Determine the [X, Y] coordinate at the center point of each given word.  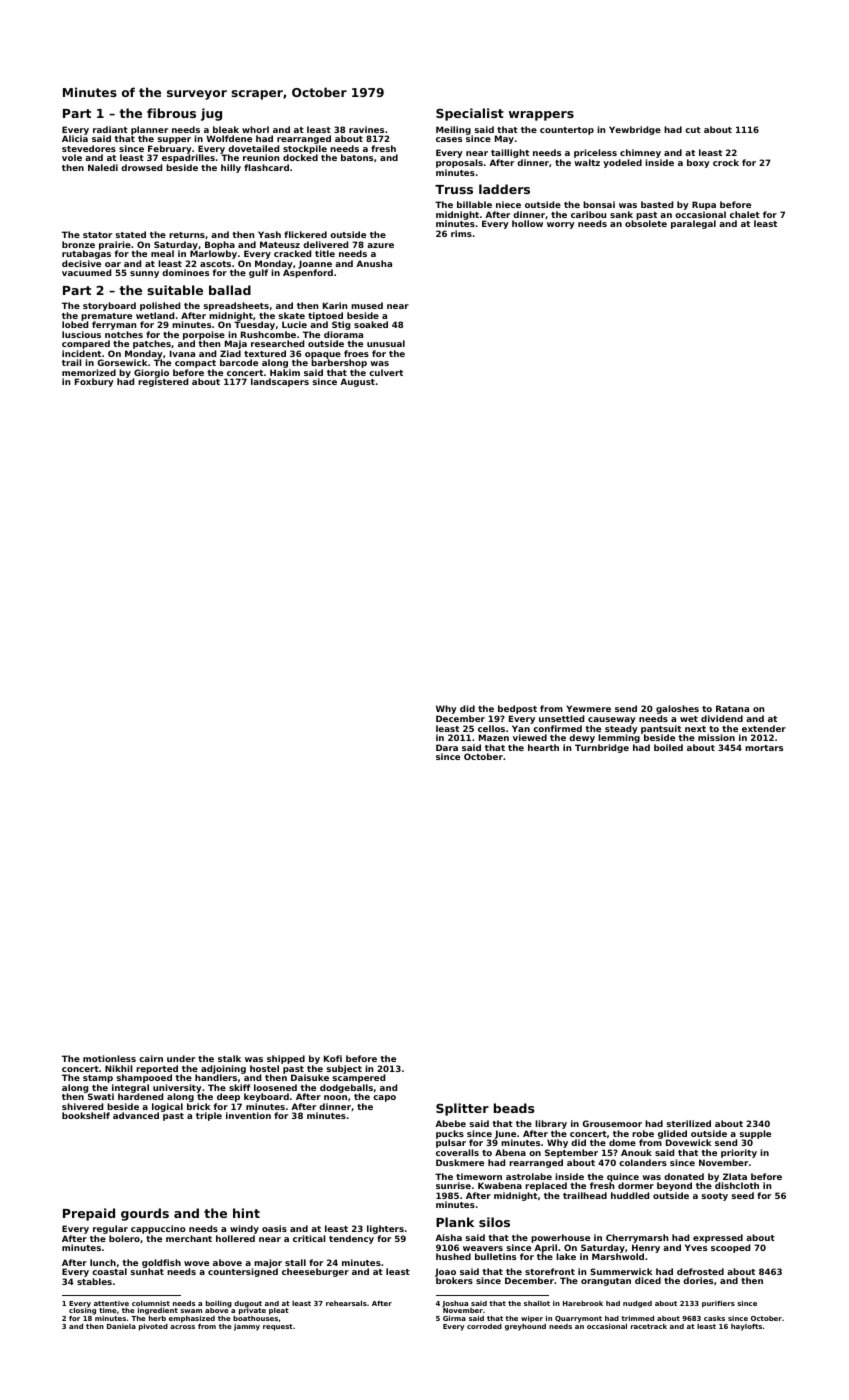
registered [163, 383]
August [357, 382]
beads [514, 1108]
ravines [366, 129]
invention [248, 1115]
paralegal [693, 224]
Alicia [75, 139]
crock [726, 162]
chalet [745, 214]
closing [82, 1312]
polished [160, 306]
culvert [386, 372]
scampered [359, 1079]
